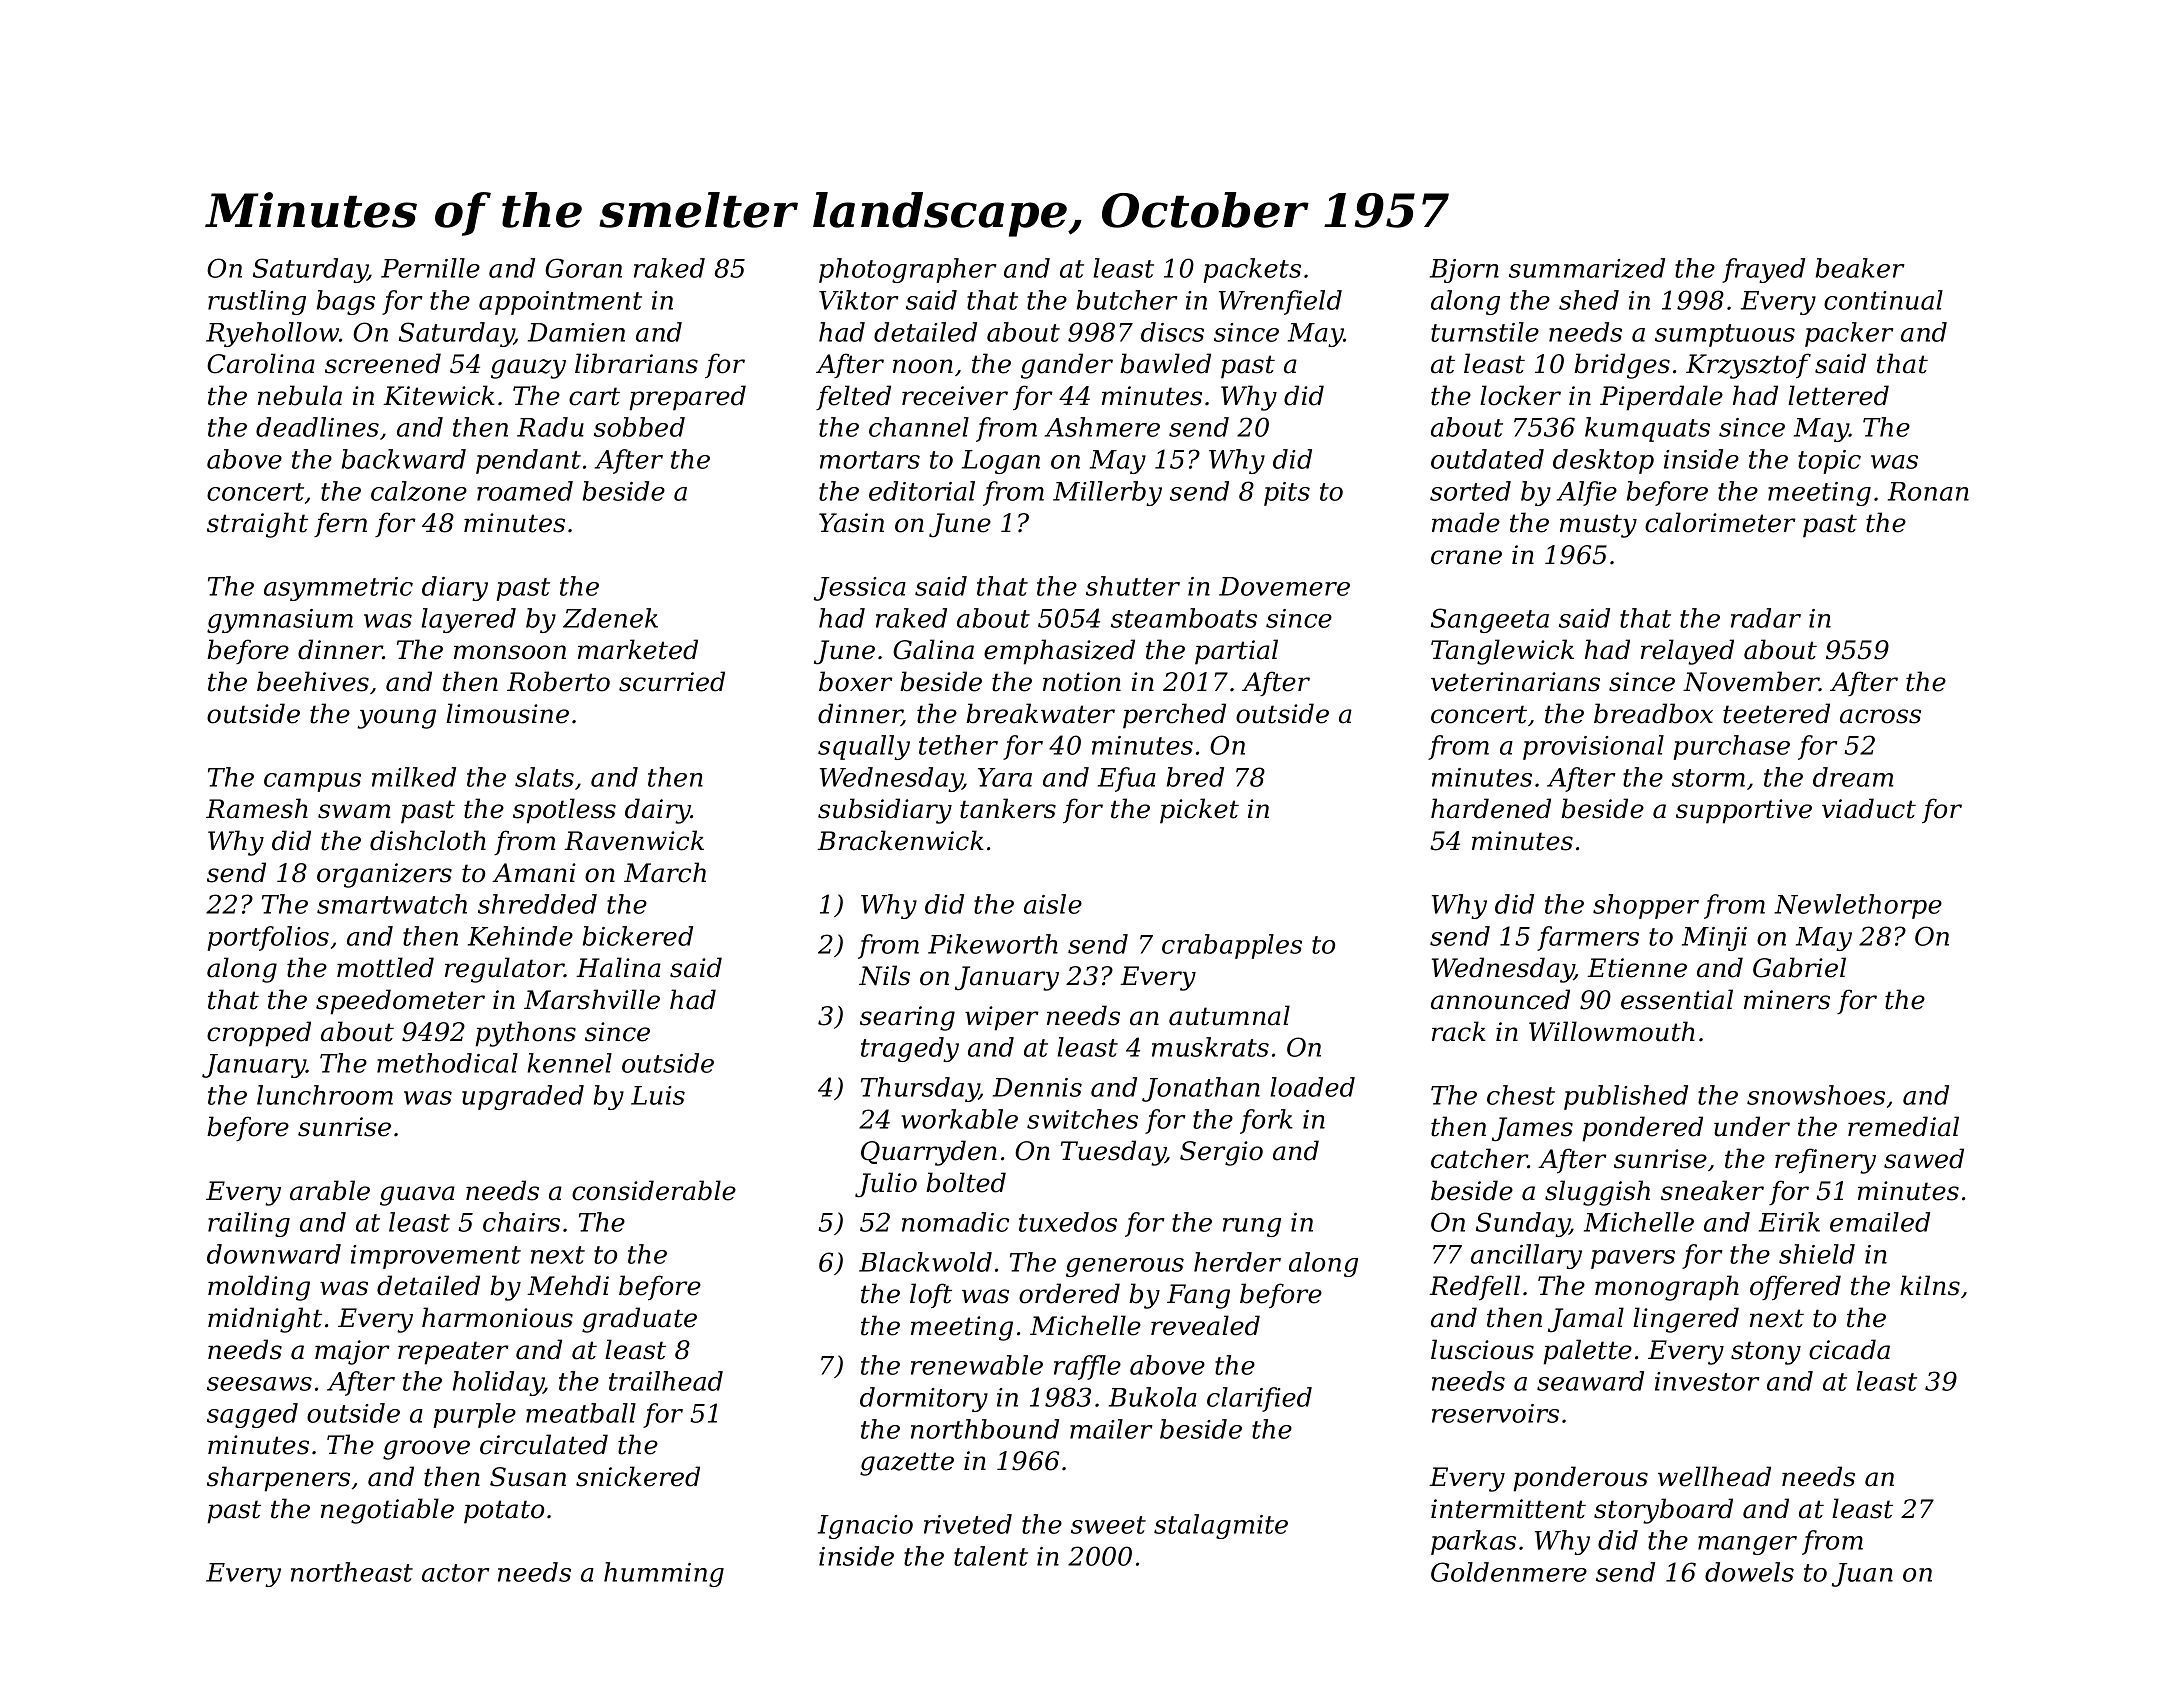  Describe the element at coordinates (1287, 494) in the page. I see `pits` at that location.
